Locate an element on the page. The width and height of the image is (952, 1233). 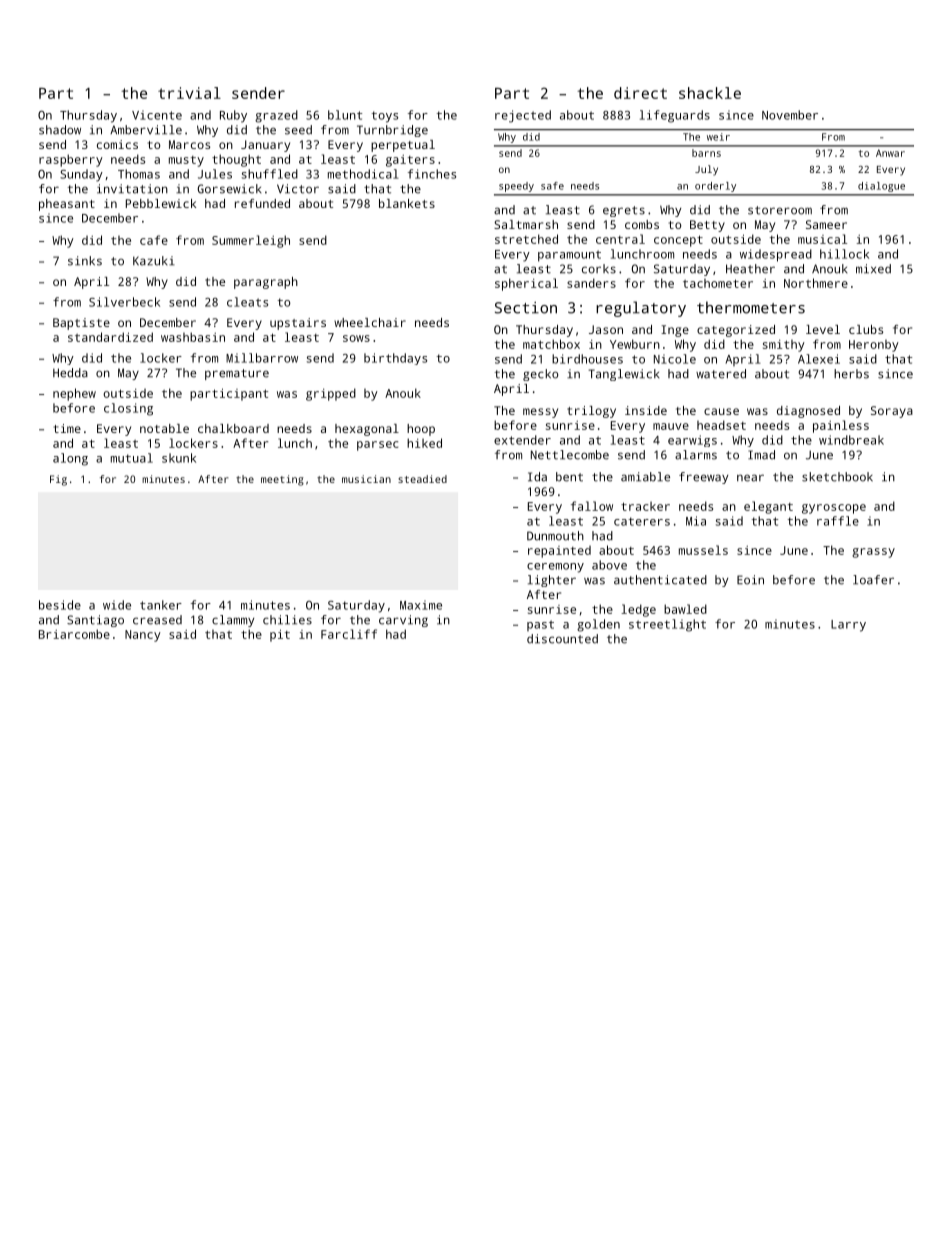
diagnosed is located at coordinates (808, 412).
